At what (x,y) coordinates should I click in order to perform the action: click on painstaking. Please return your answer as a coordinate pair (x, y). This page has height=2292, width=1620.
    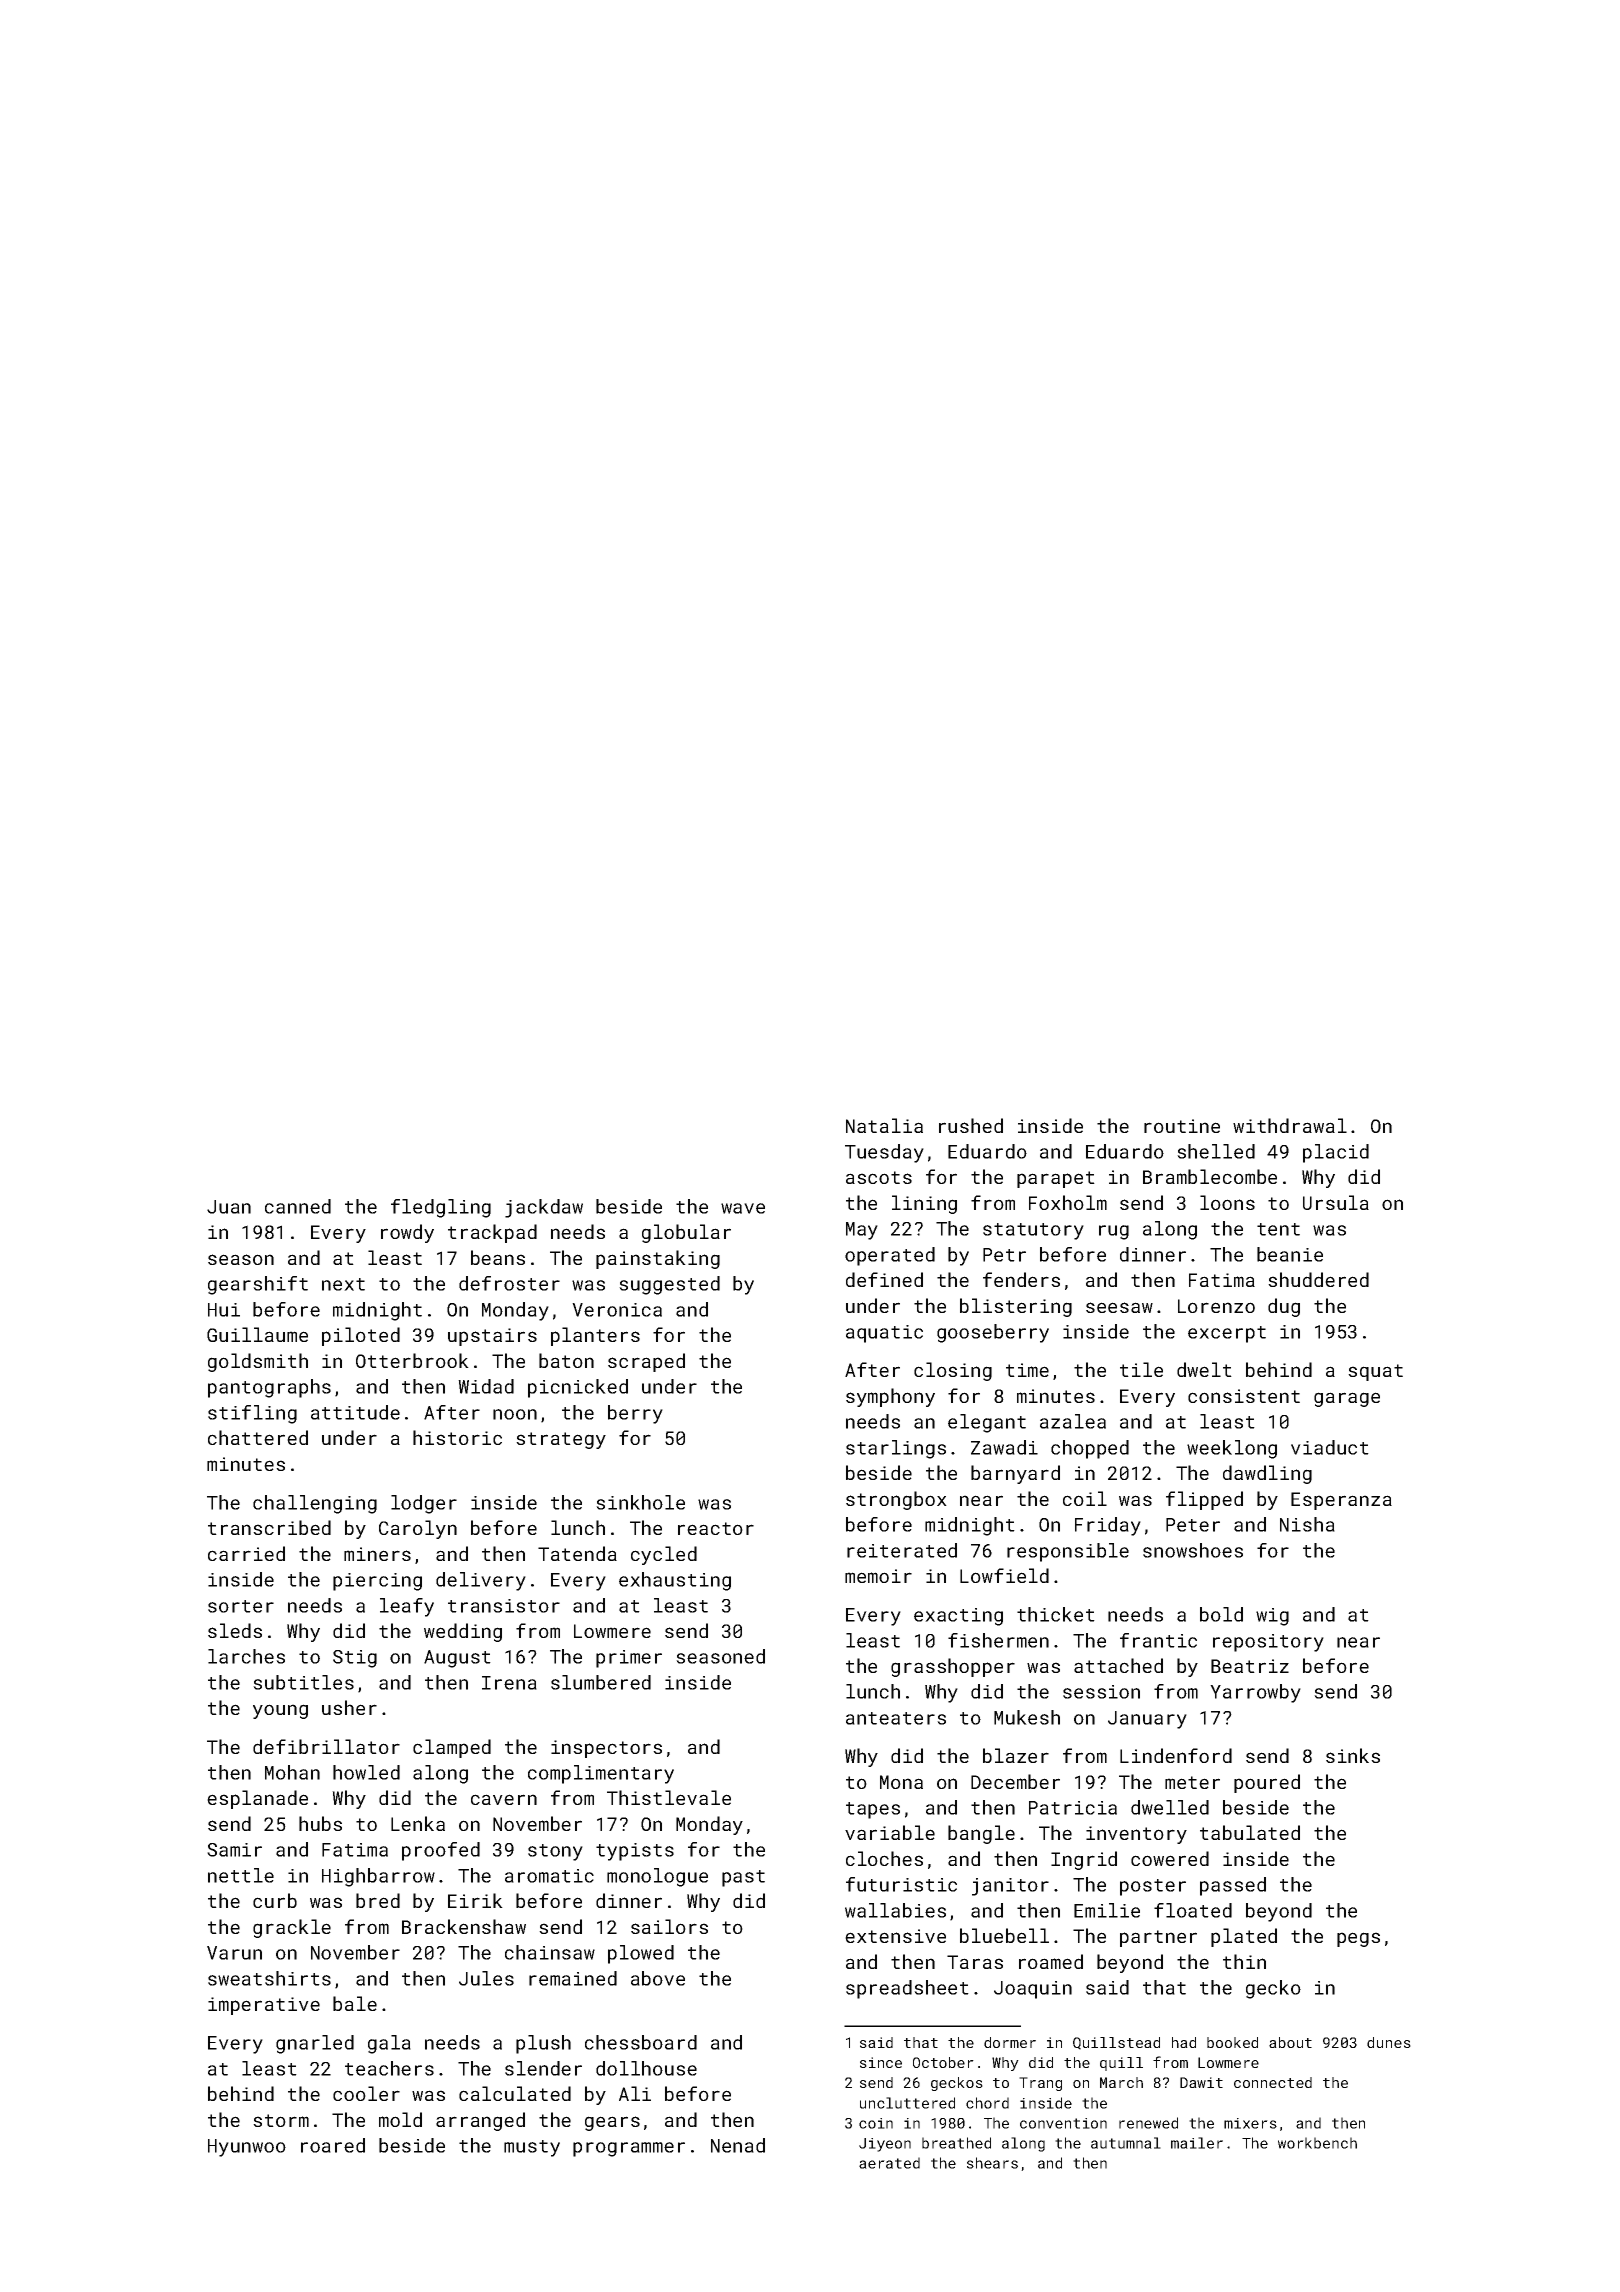
    Looking at the image, I should click on (658, 1259).
